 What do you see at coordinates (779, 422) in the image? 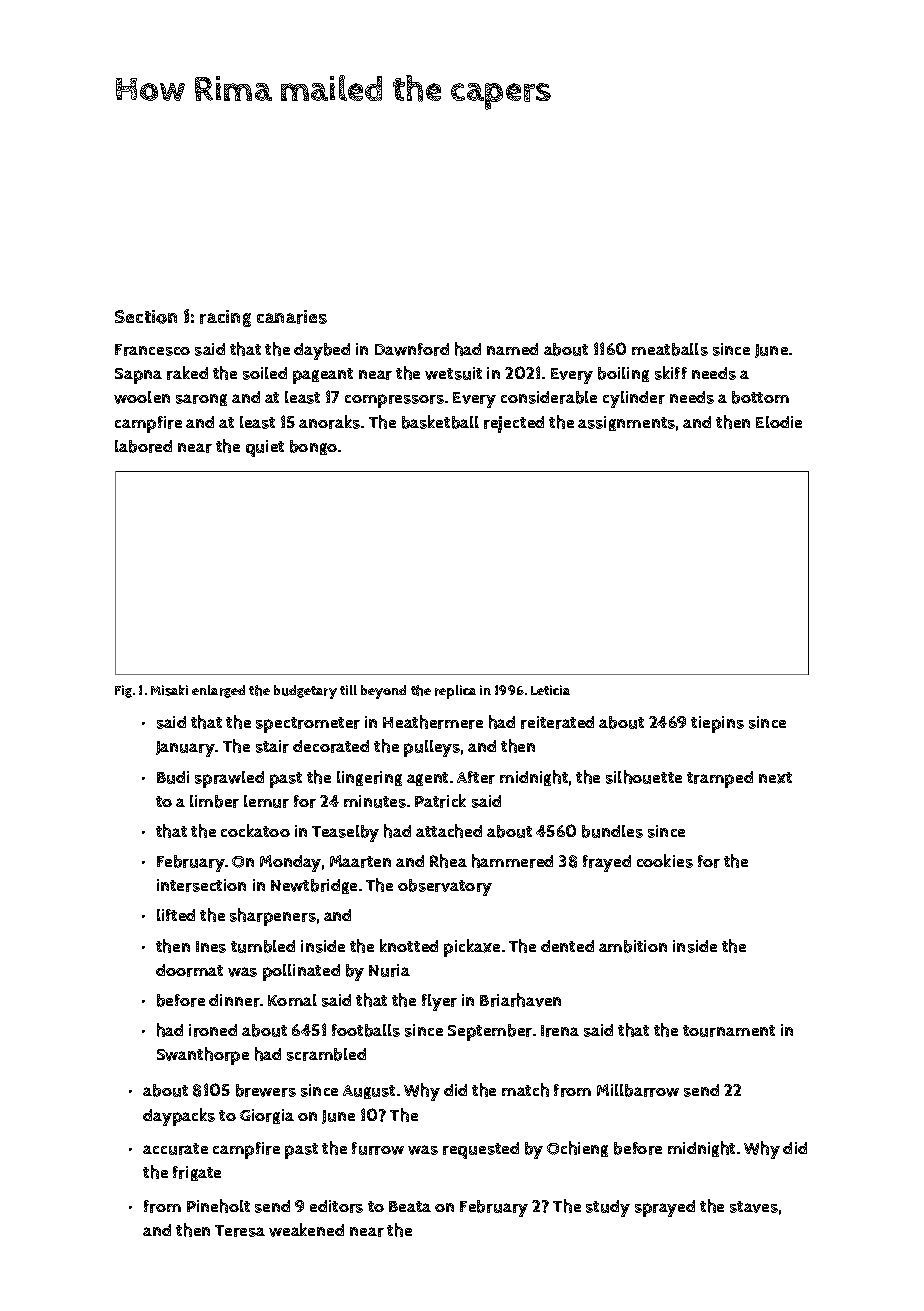
I see `Elodie` at bounding box center [779, 422].
